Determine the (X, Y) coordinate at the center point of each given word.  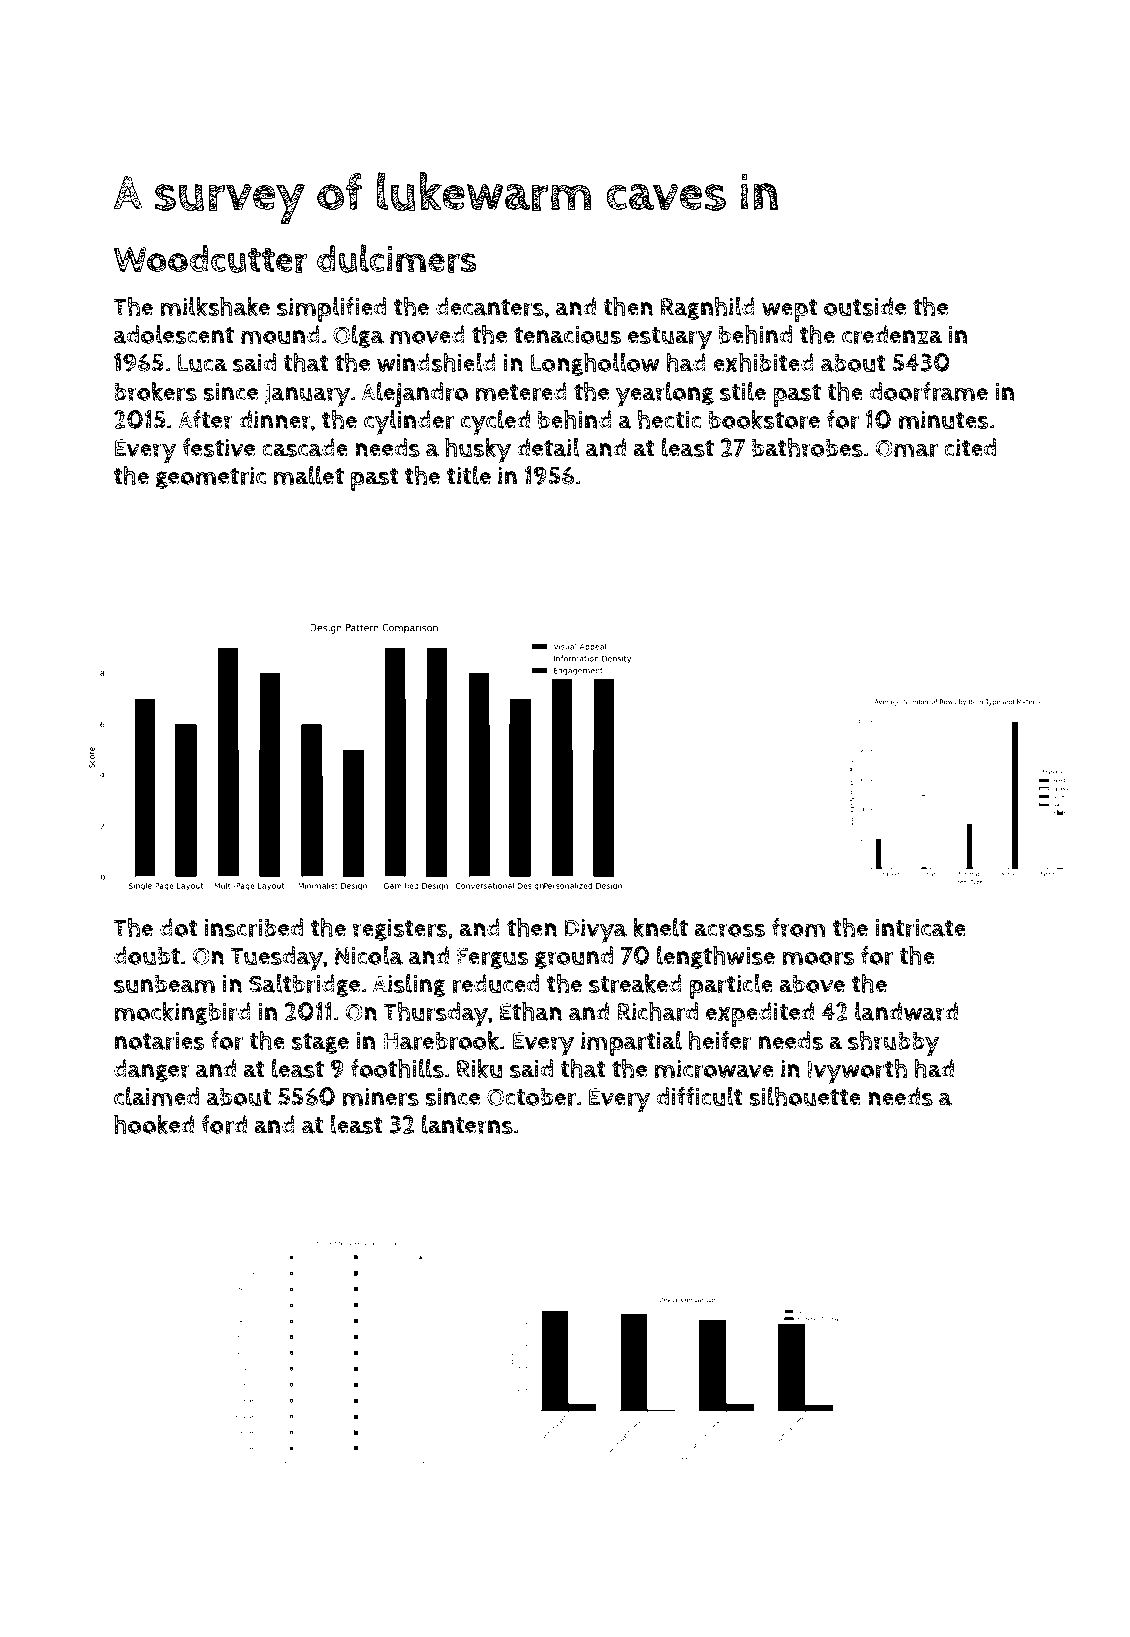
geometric (211, 477)
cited (970, 447)
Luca (202, 363)
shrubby (894, 1043)
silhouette (805, 1096)
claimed (156, 1096)
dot (179, 927)
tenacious (567, 334)
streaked (635, 983)
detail (548, 447)
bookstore (764, 420)
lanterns (467, 1125)
